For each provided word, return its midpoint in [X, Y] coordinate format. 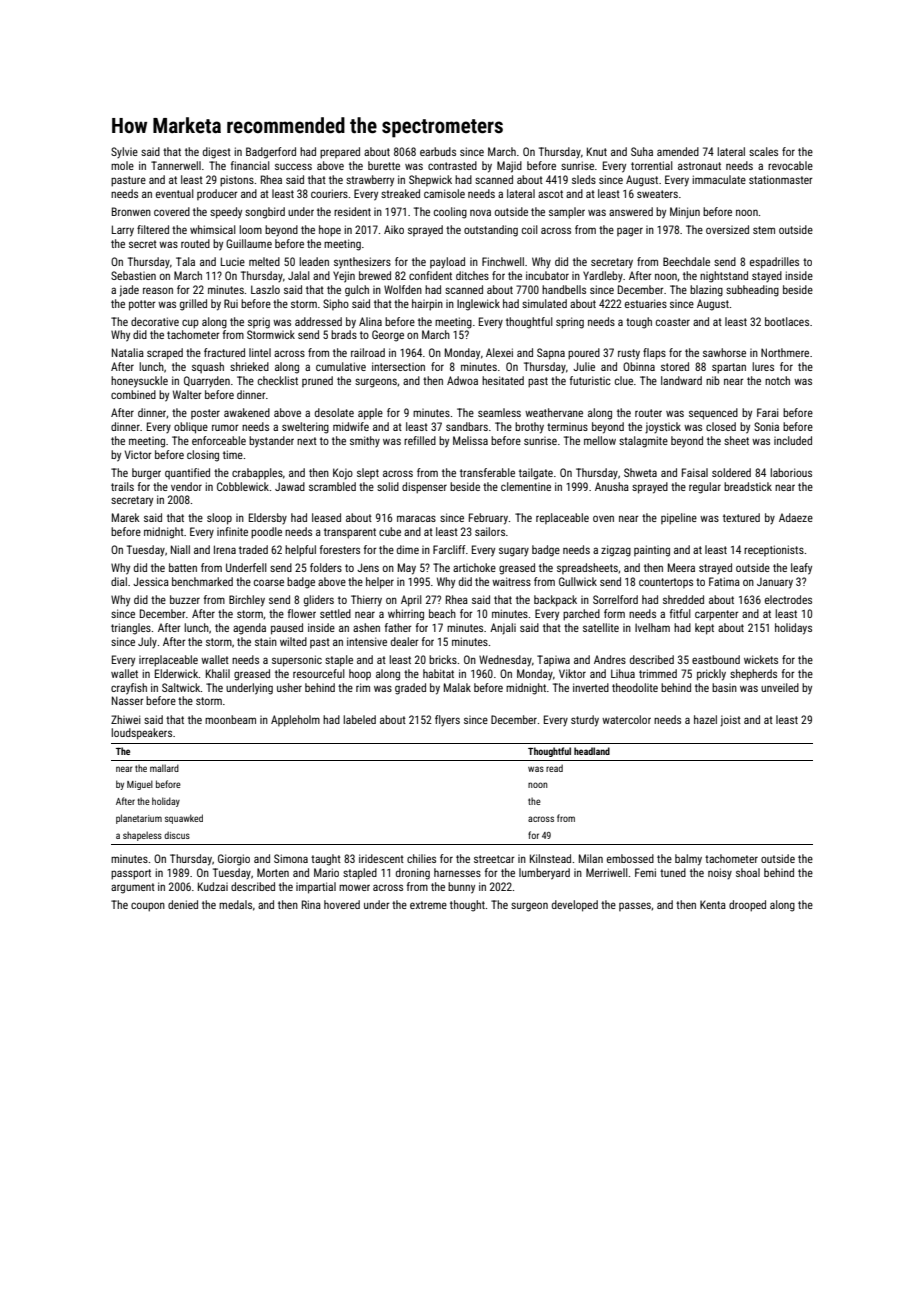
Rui [231, 303]
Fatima [724, 581]
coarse [269, 582]
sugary [514, 552]
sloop [219, 519]
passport [131, 874]
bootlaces [787, 321]
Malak [457, 687]
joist [730, 721]
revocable [790, 165]
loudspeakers [141, 734]
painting [652, 551]
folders [326, 567]
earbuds [438, 151]
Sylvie [124, 152]
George [388, 336]
